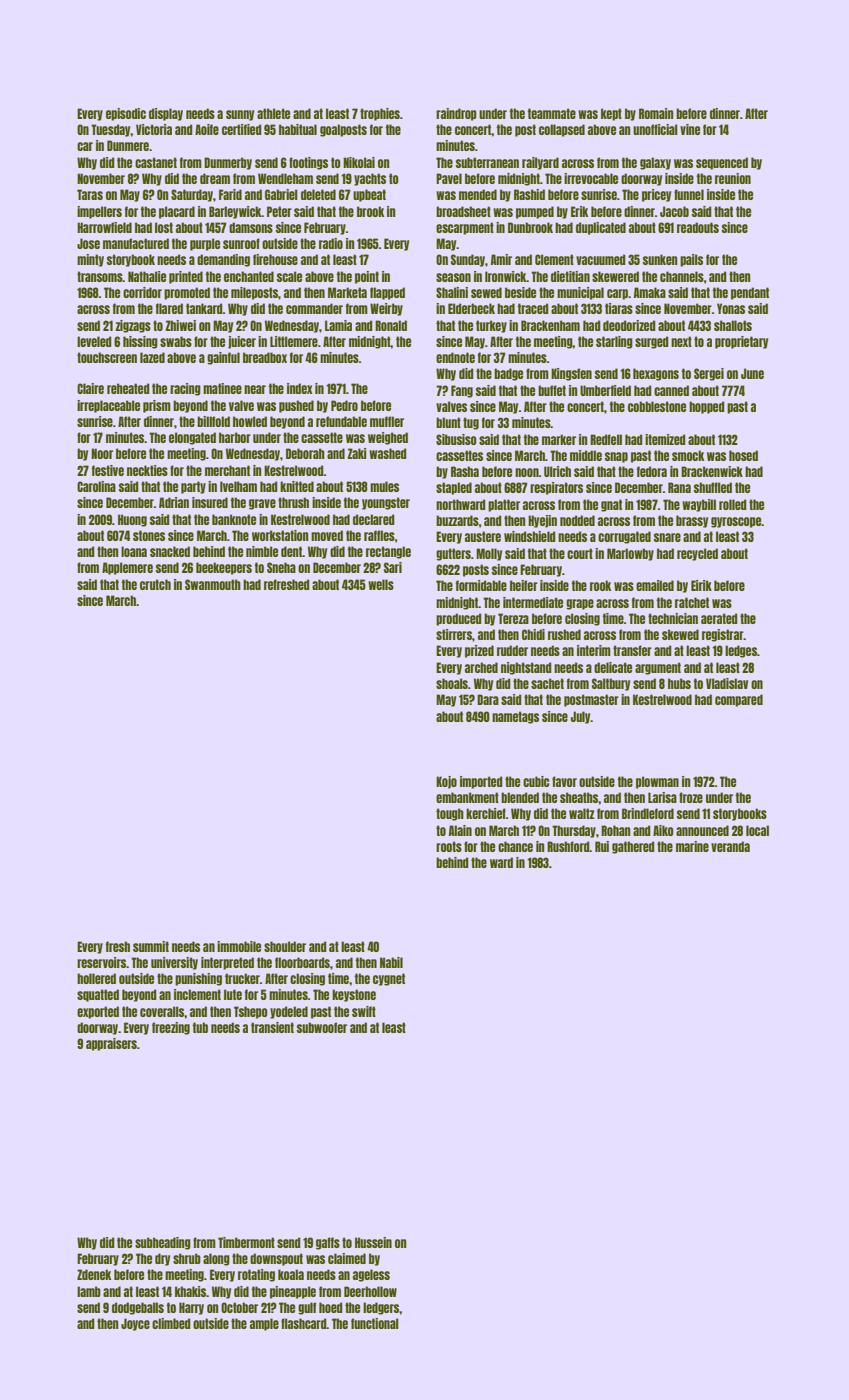 The image size is (849, 1400). What do you see at coordinates (151, 946) in the screenshot?
I see `summit` at bounding box center [151, 946].
